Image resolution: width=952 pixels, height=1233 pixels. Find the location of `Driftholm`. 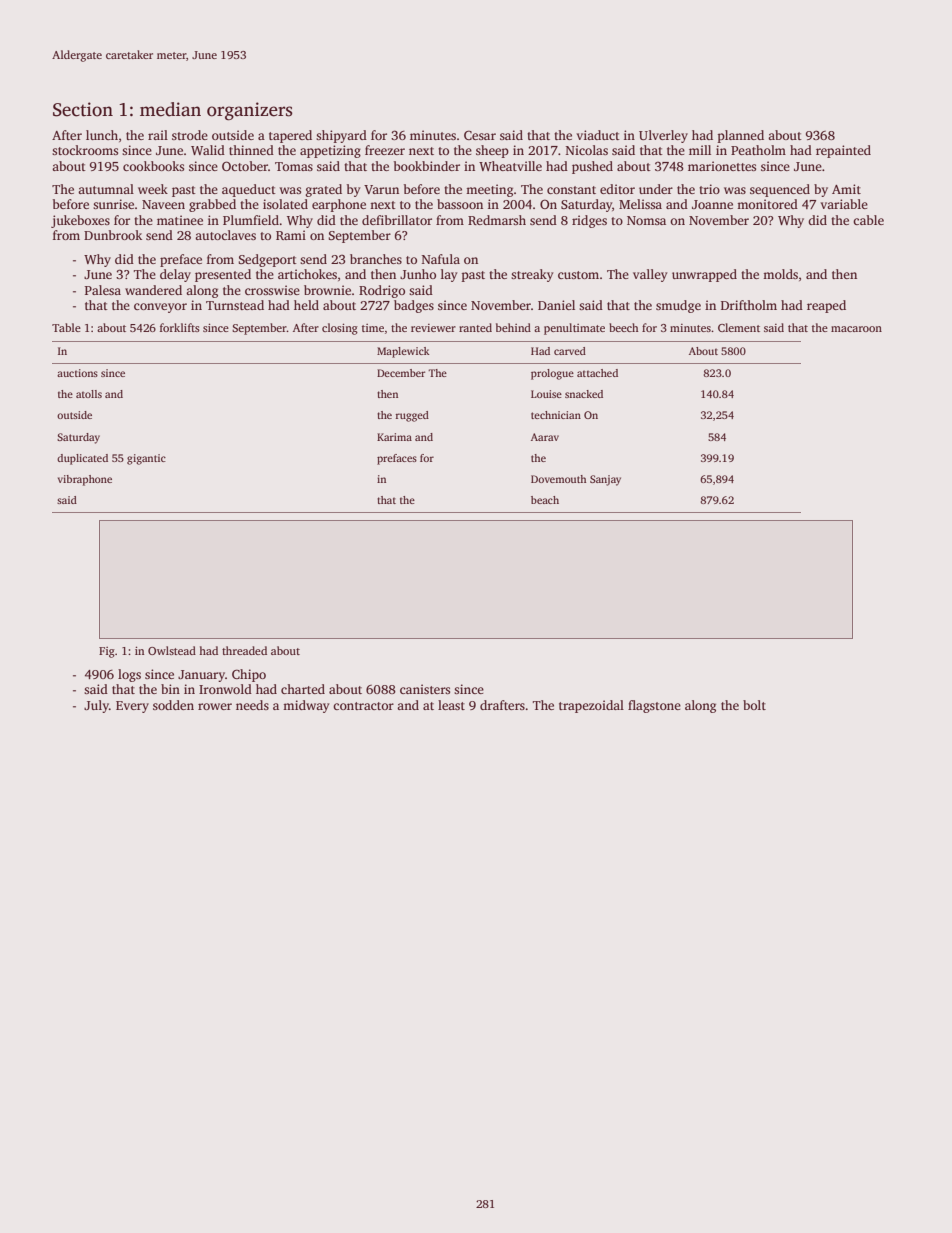

Driftholm is located at coordinates (749, 305).
